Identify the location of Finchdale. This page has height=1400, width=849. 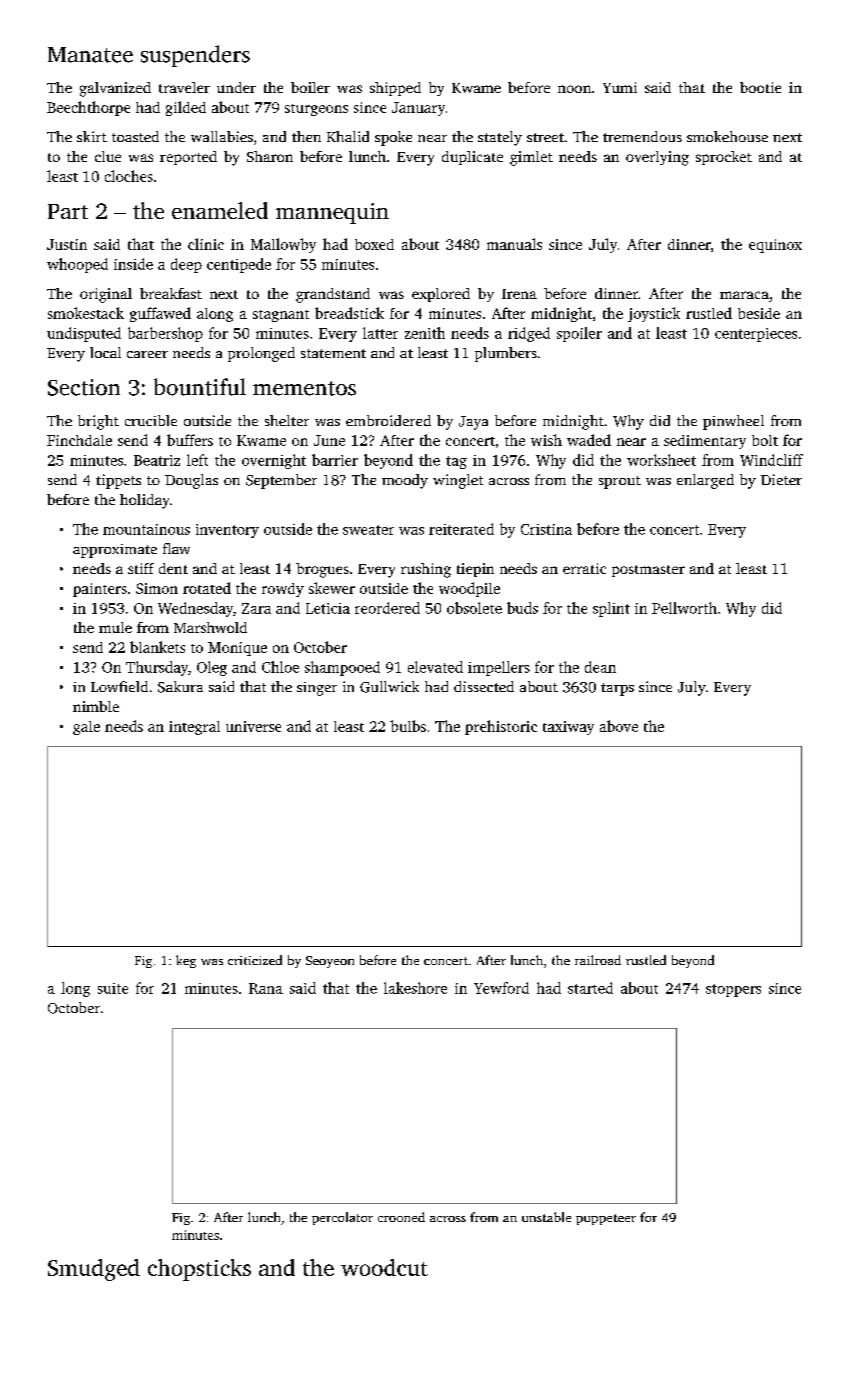
(79, 440).
